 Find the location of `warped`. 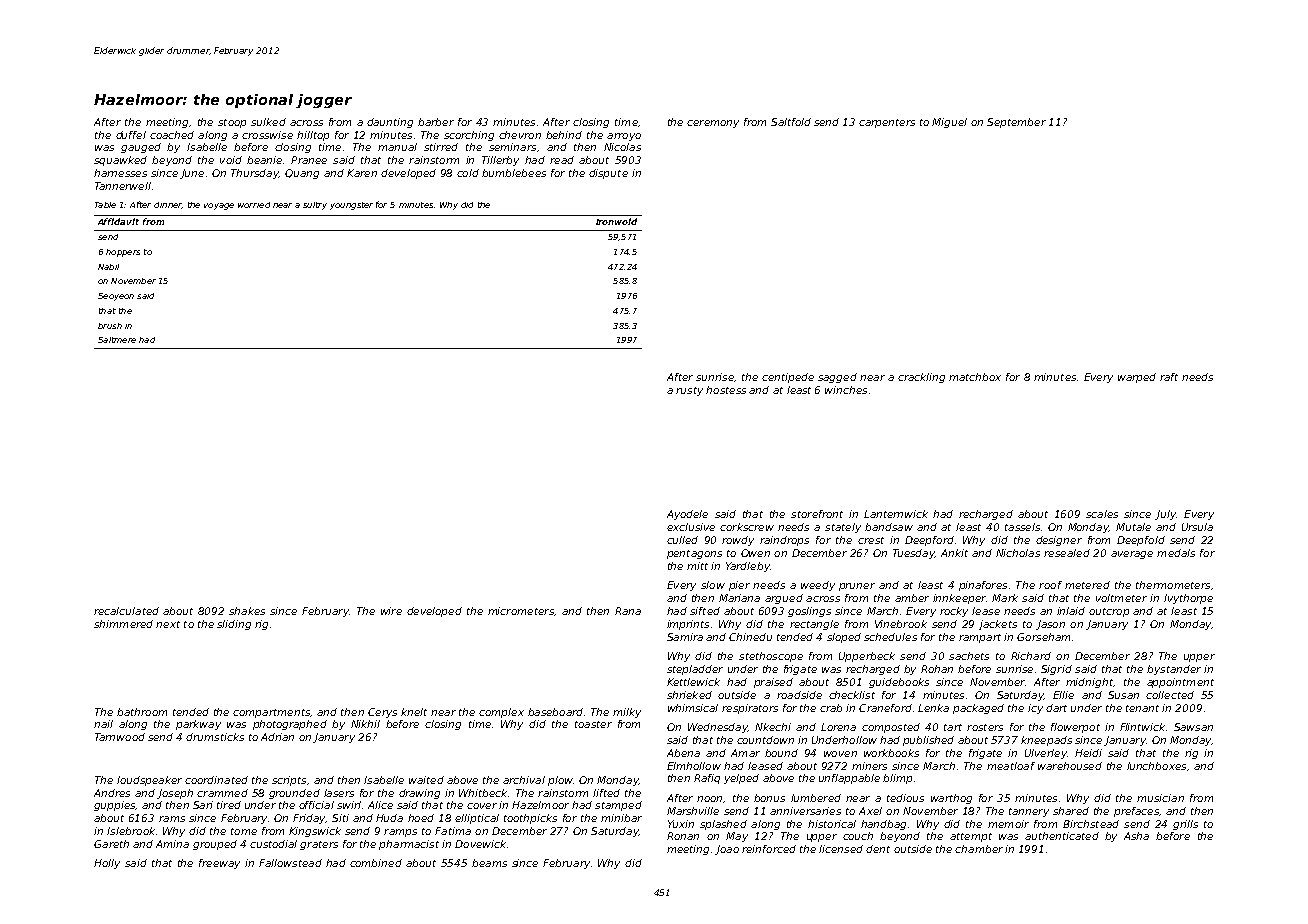

warped is located at coordinates (1137, 378).
